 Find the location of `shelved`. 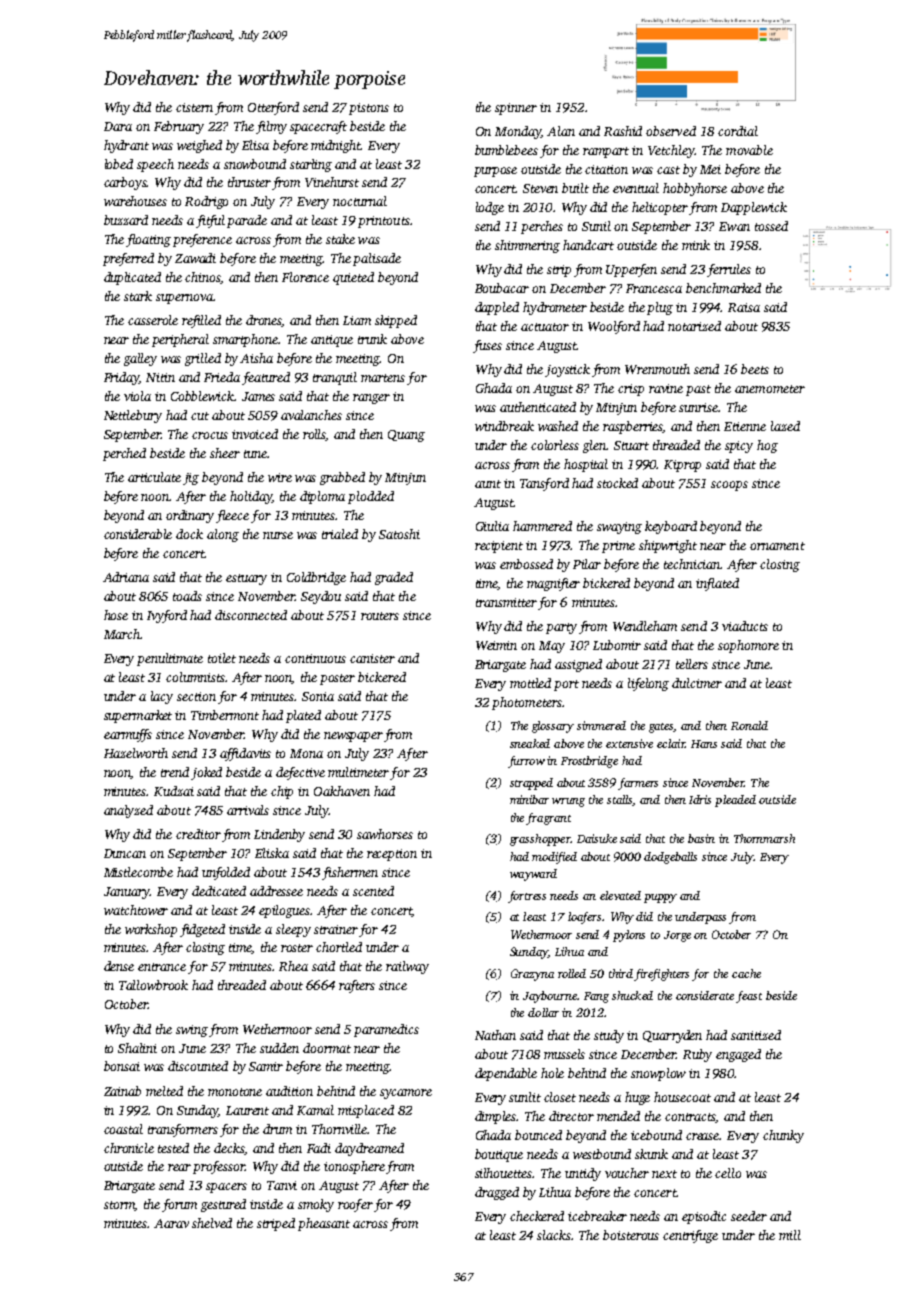

shelved is located at coordinates (212, 1223).
